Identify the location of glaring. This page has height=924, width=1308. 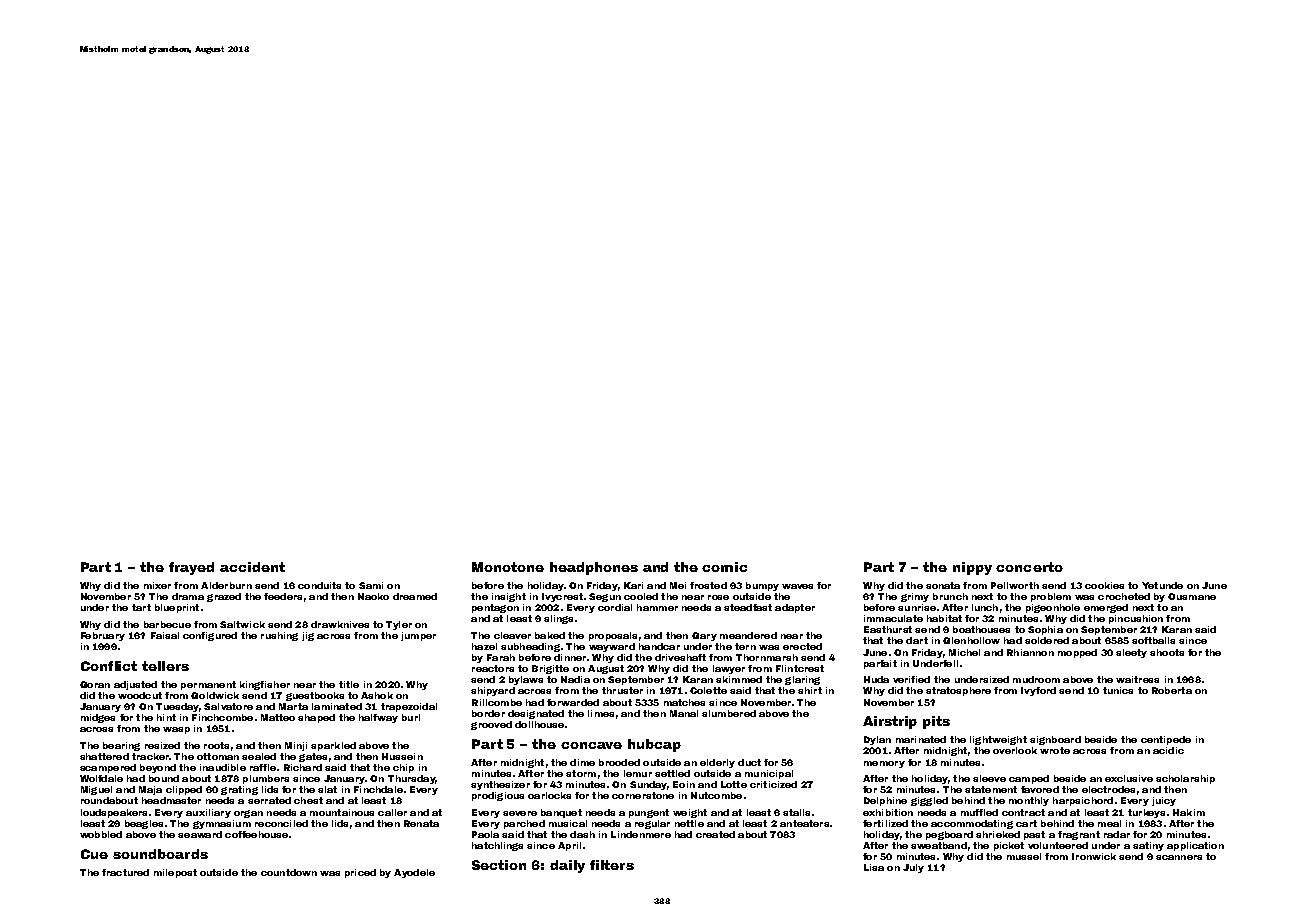
(802, 680).
